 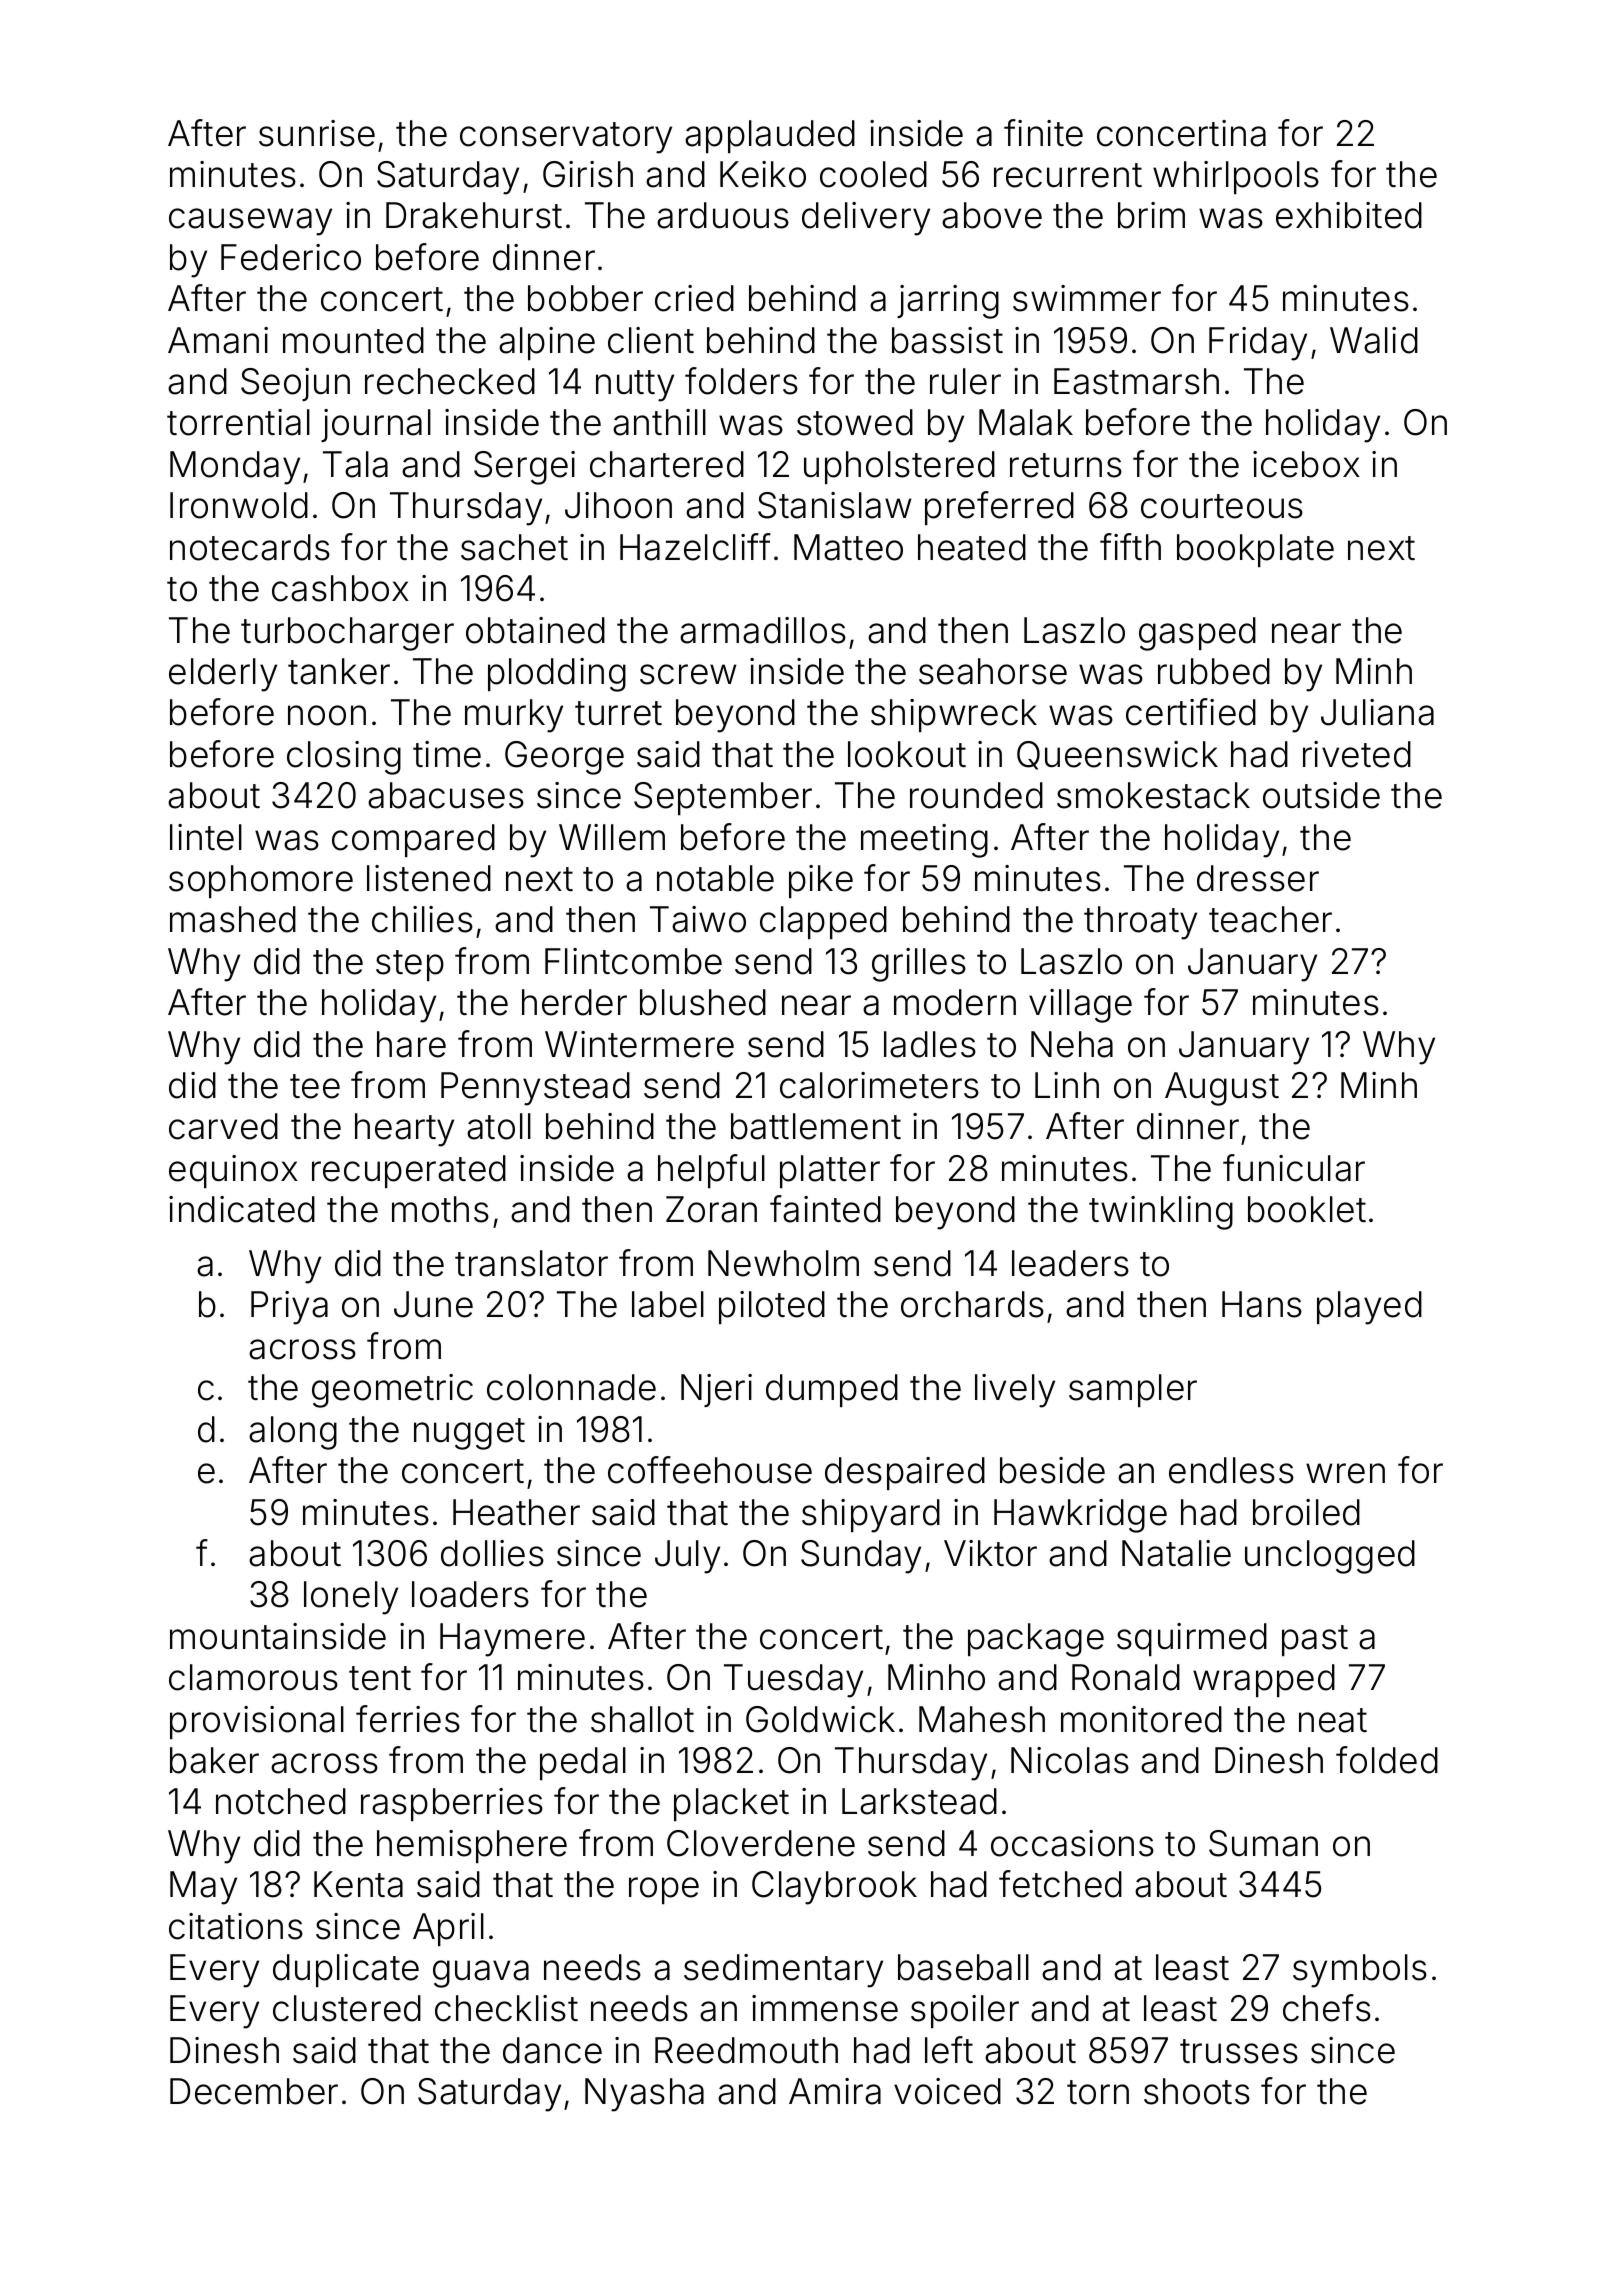 I want to click on sunrise, so click(x=317, y=133).
